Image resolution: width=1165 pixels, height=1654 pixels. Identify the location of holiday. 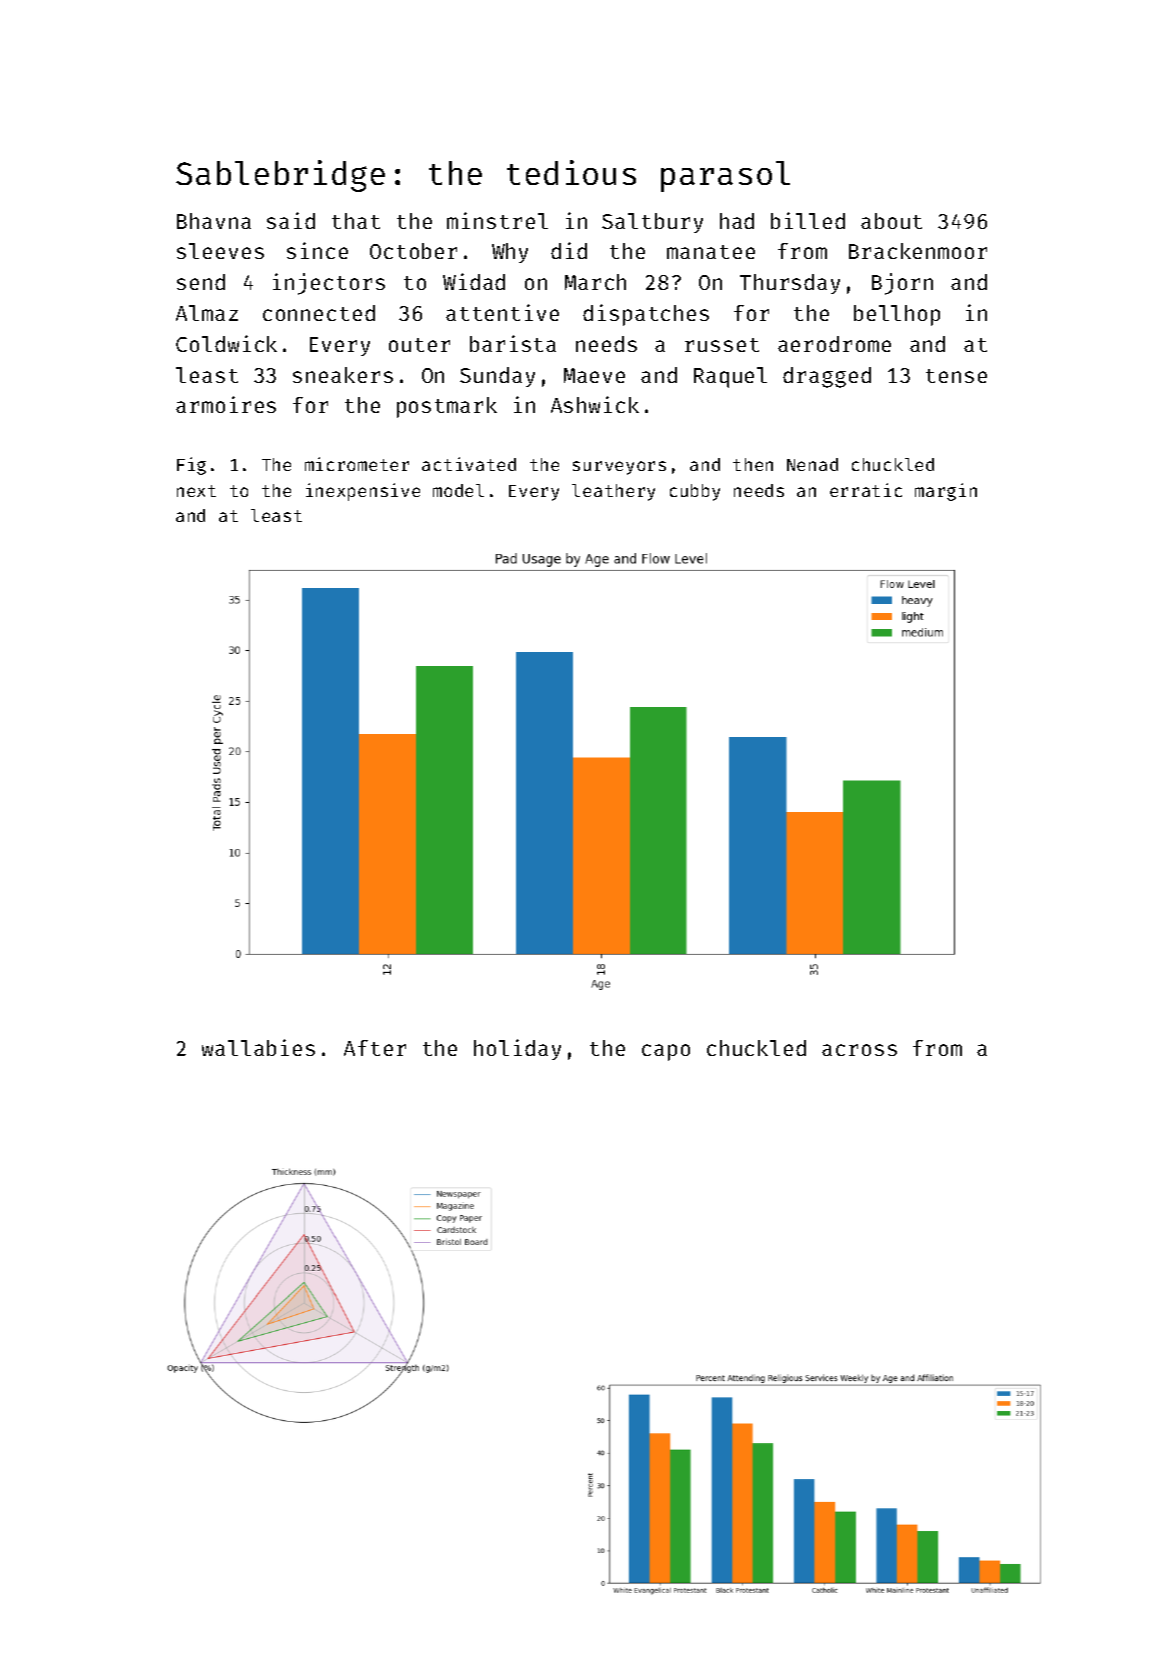
(517, 1049).
